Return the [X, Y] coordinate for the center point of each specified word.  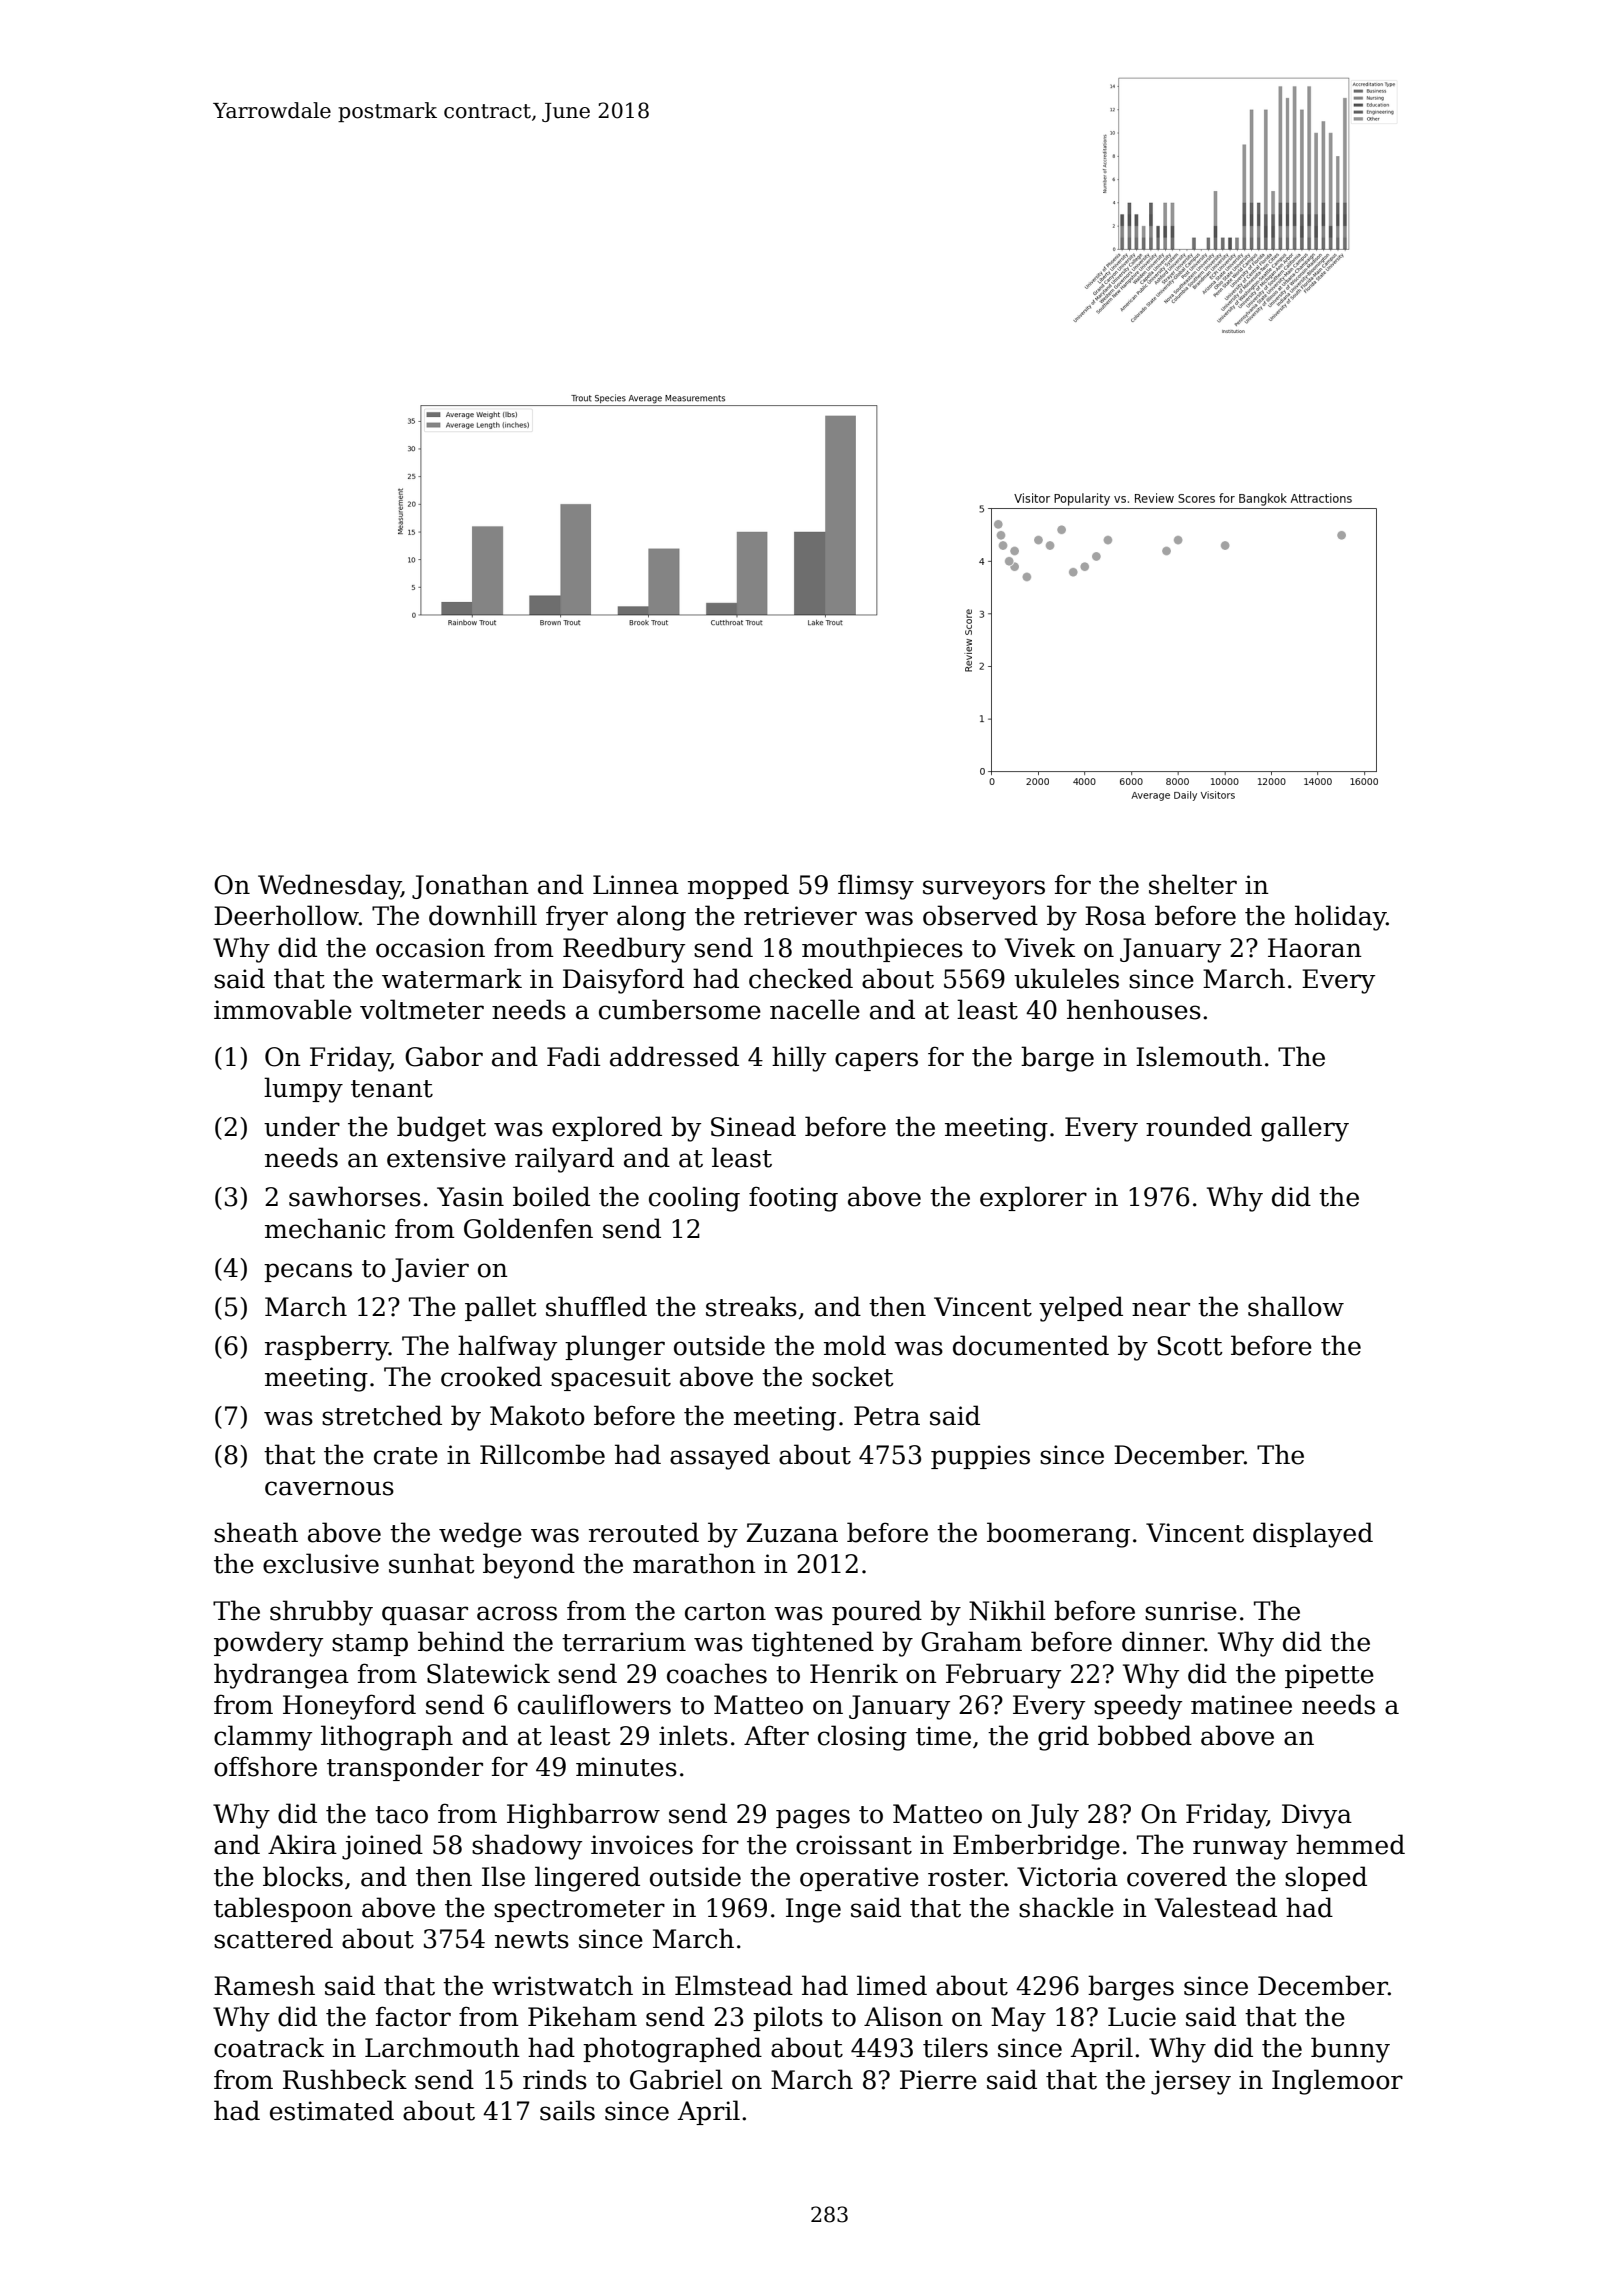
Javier [430, 1270]
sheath [256, 1532]
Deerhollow [286, 915]
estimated [332, 2110]
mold [855, 1345]
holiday [1340, 918]
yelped [1081, 1309]
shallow [1296, 1306]
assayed [720, 1457]
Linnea [636, 885]
